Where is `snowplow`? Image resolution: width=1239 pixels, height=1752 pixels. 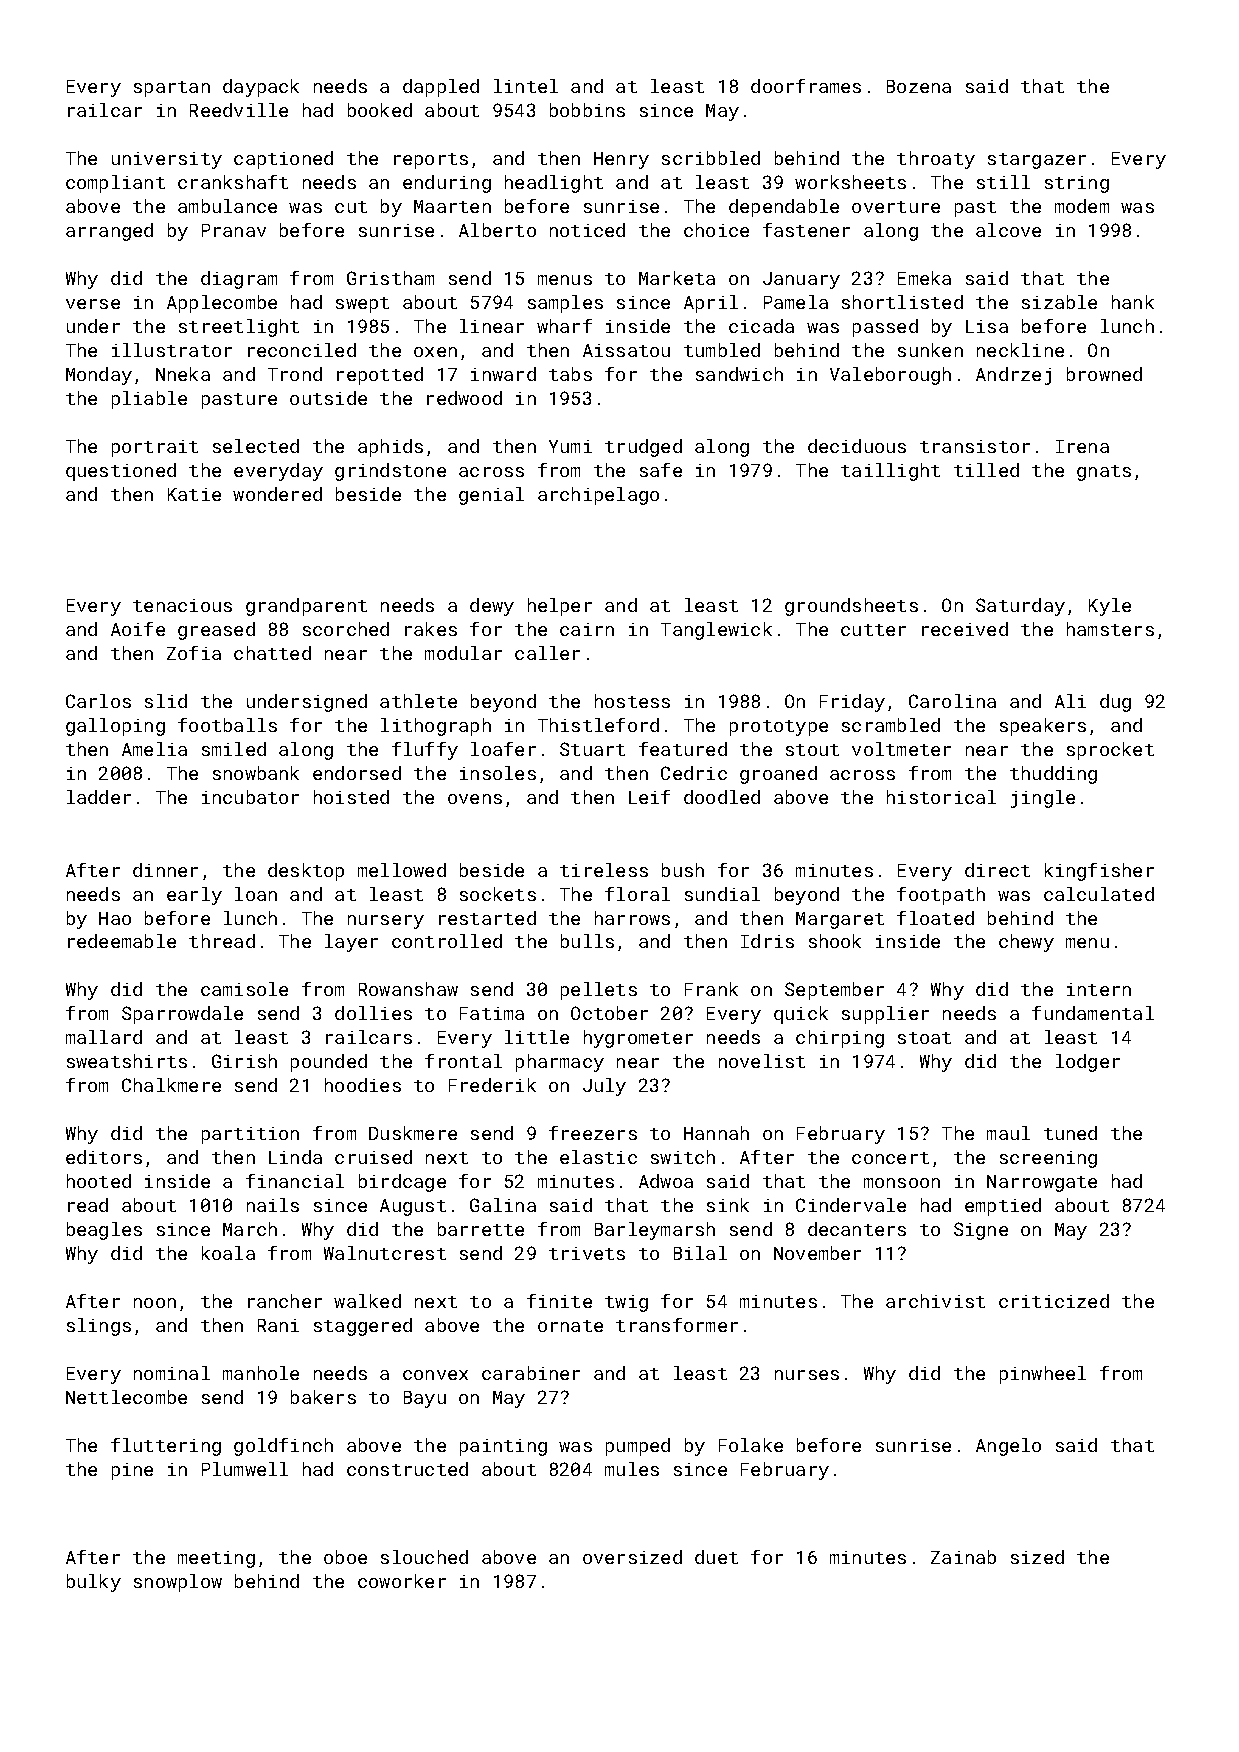
snowplow is located at coordinates (178, 1583).
